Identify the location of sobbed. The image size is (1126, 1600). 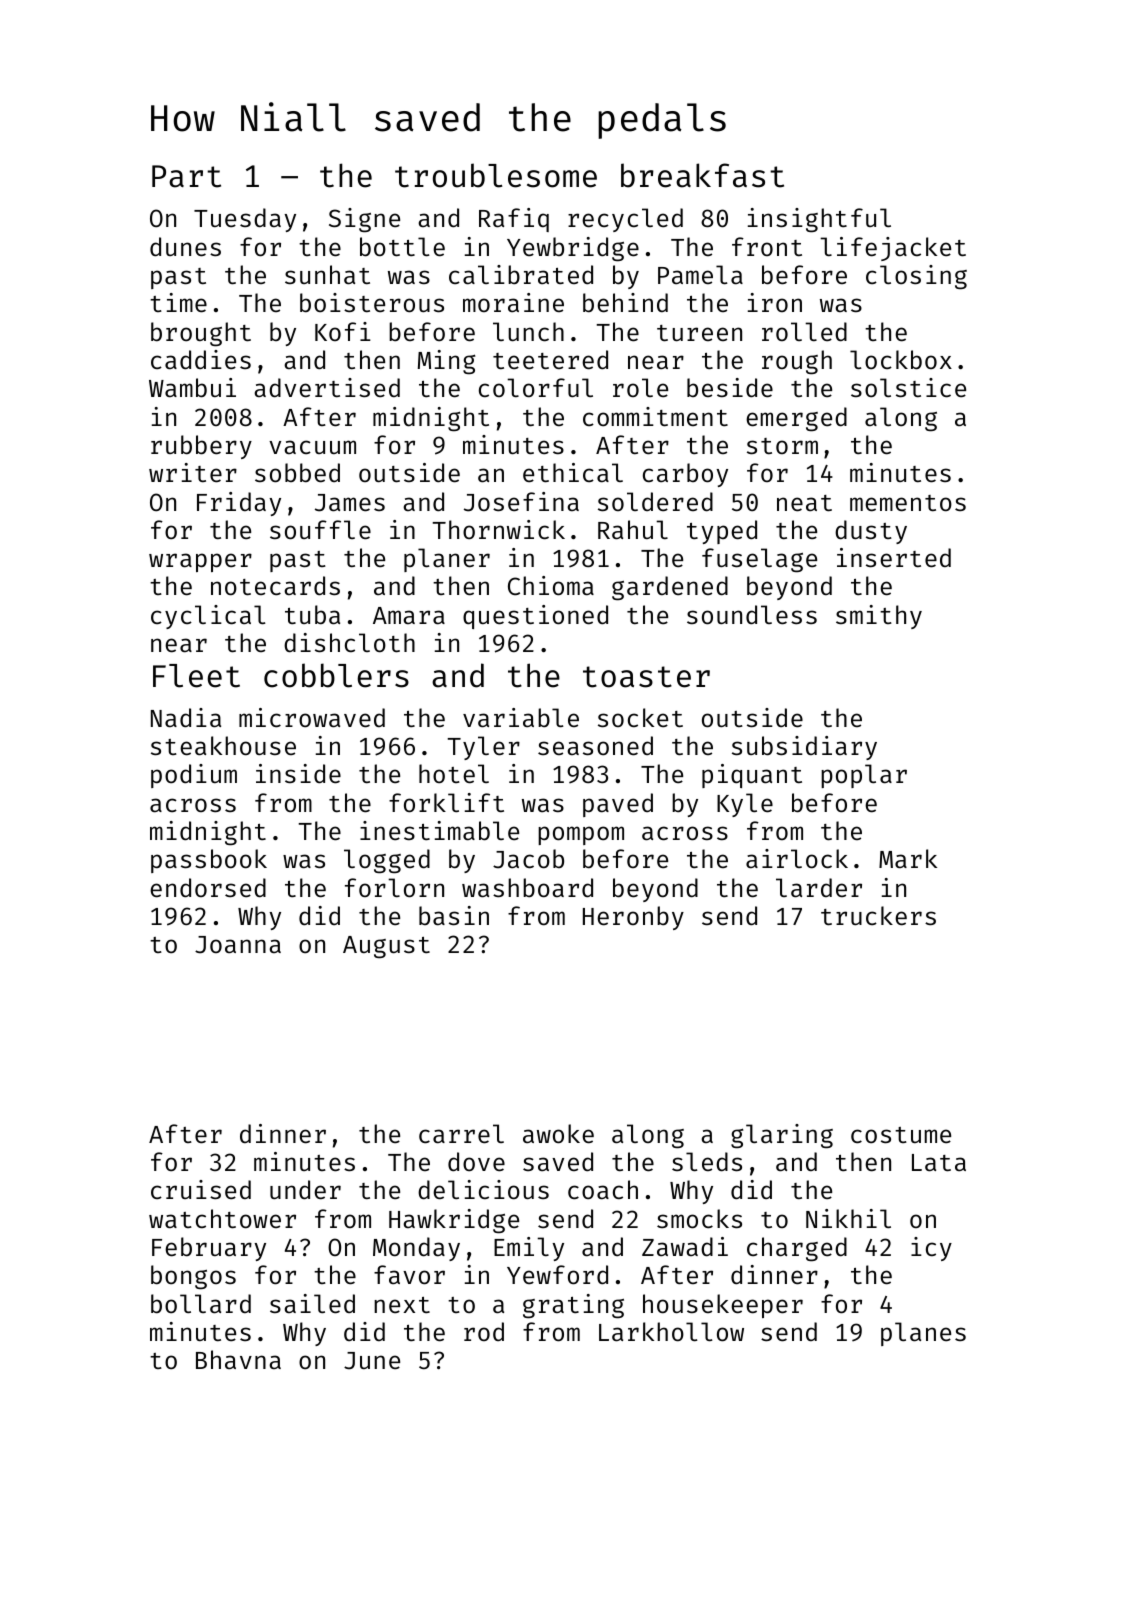
(297, 473).
